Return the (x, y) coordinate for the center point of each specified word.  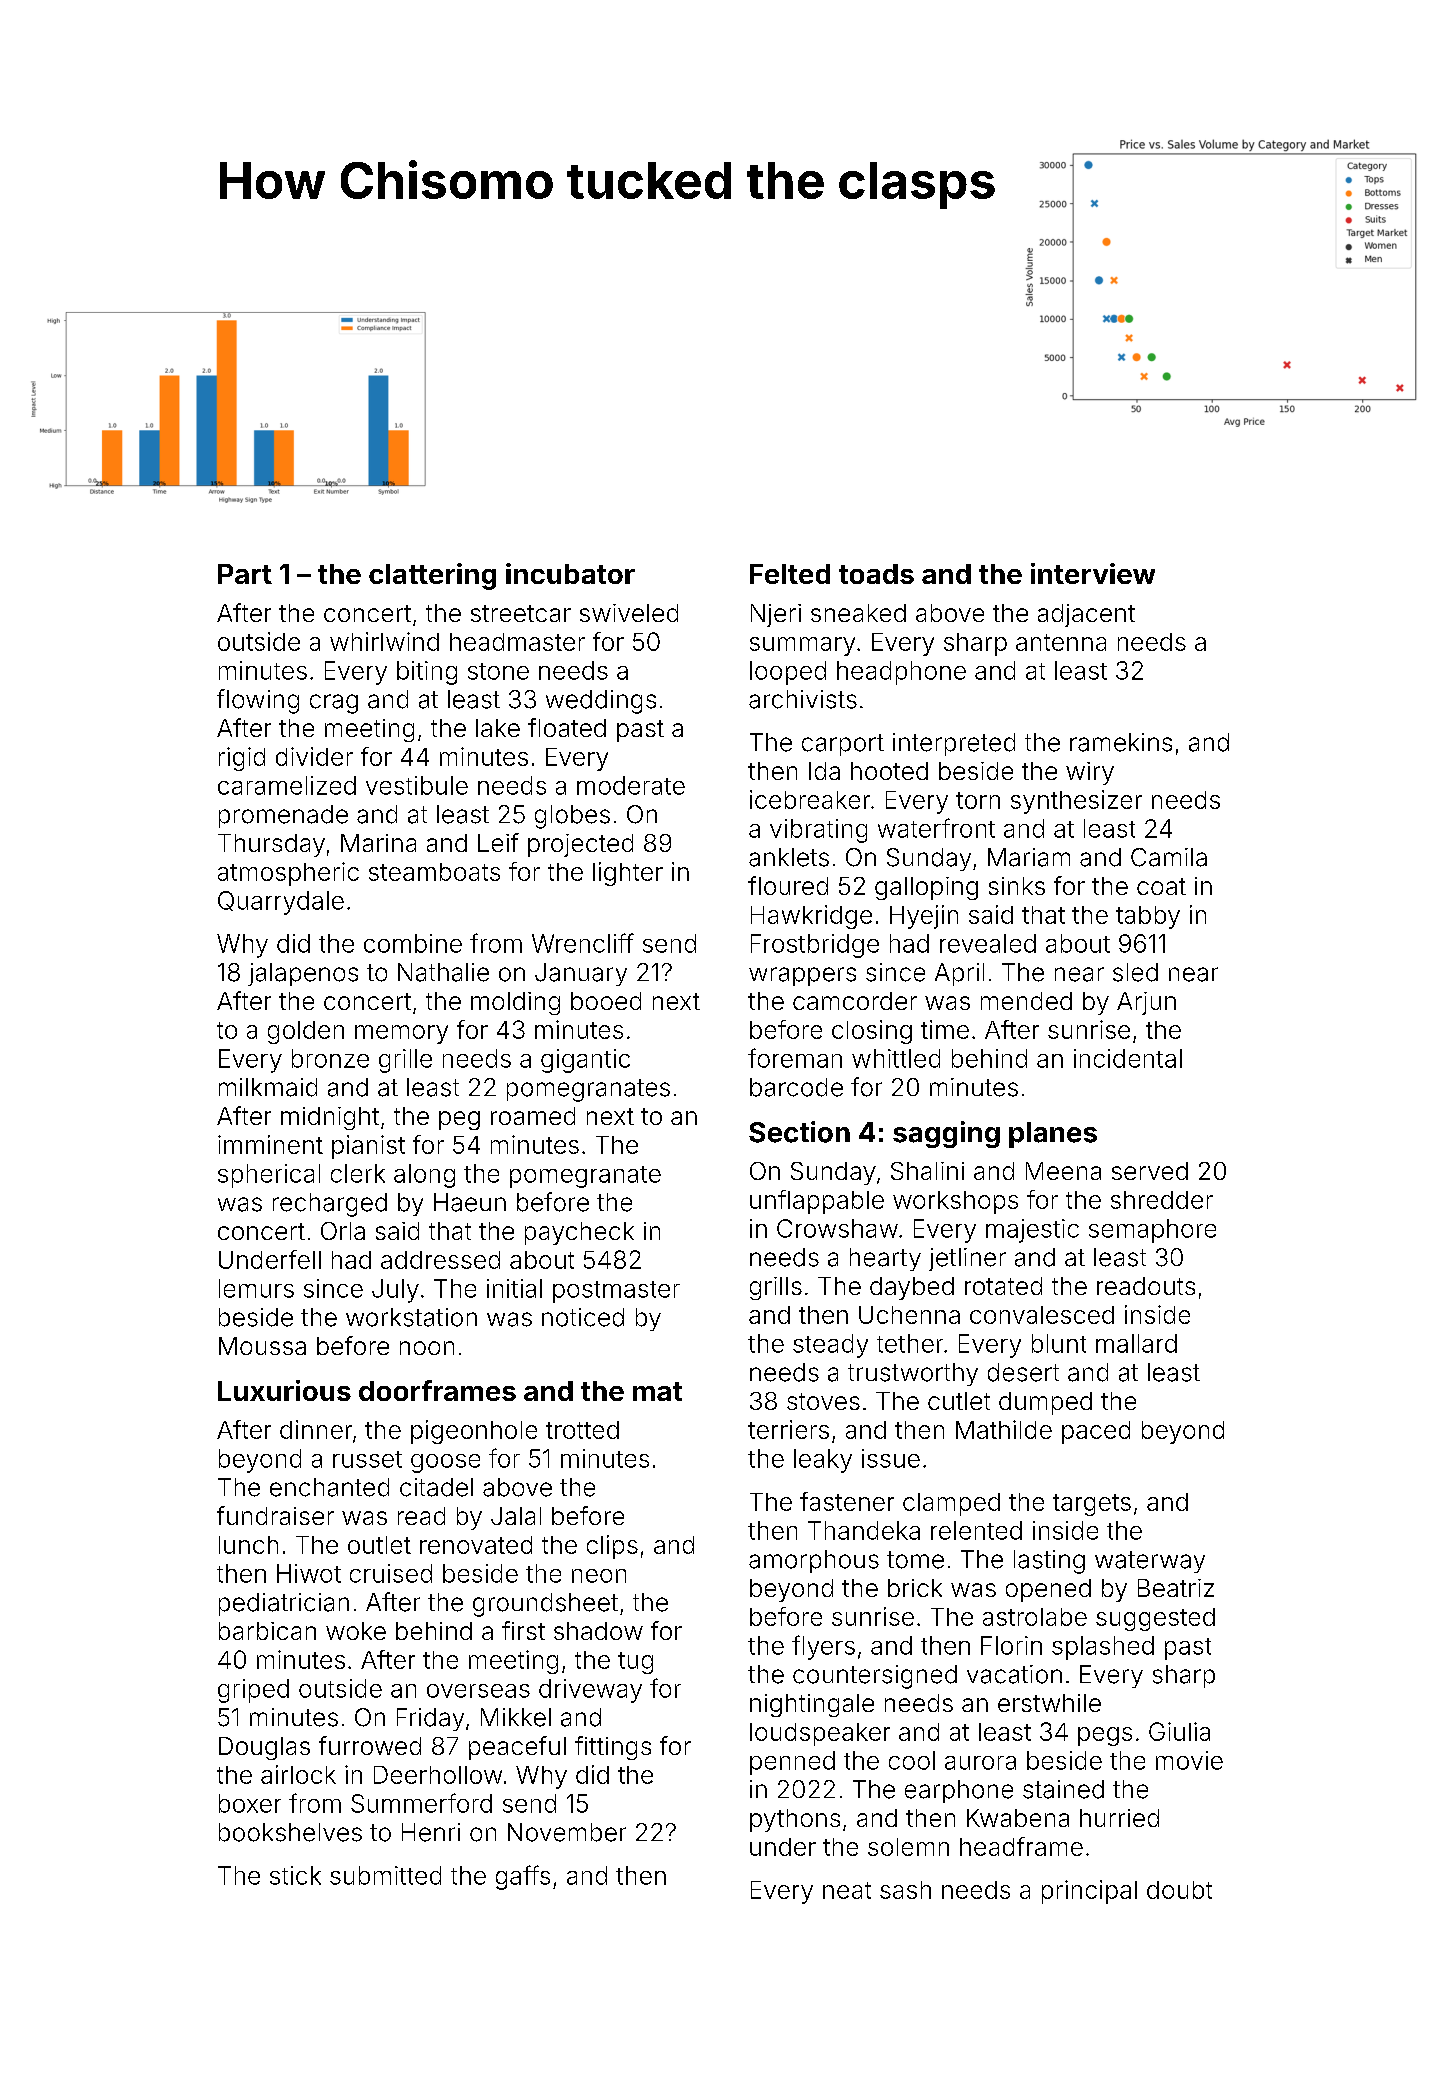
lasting (1049, 1562)
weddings (601, 702)
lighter (628, 874)
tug (635, 1663)
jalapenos (303, 974)
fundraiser (275, 1515)
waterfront (936, 828)
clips (612, 1547)
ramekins (1121, 742)
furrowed (370, 1745)
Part (245, 574)
